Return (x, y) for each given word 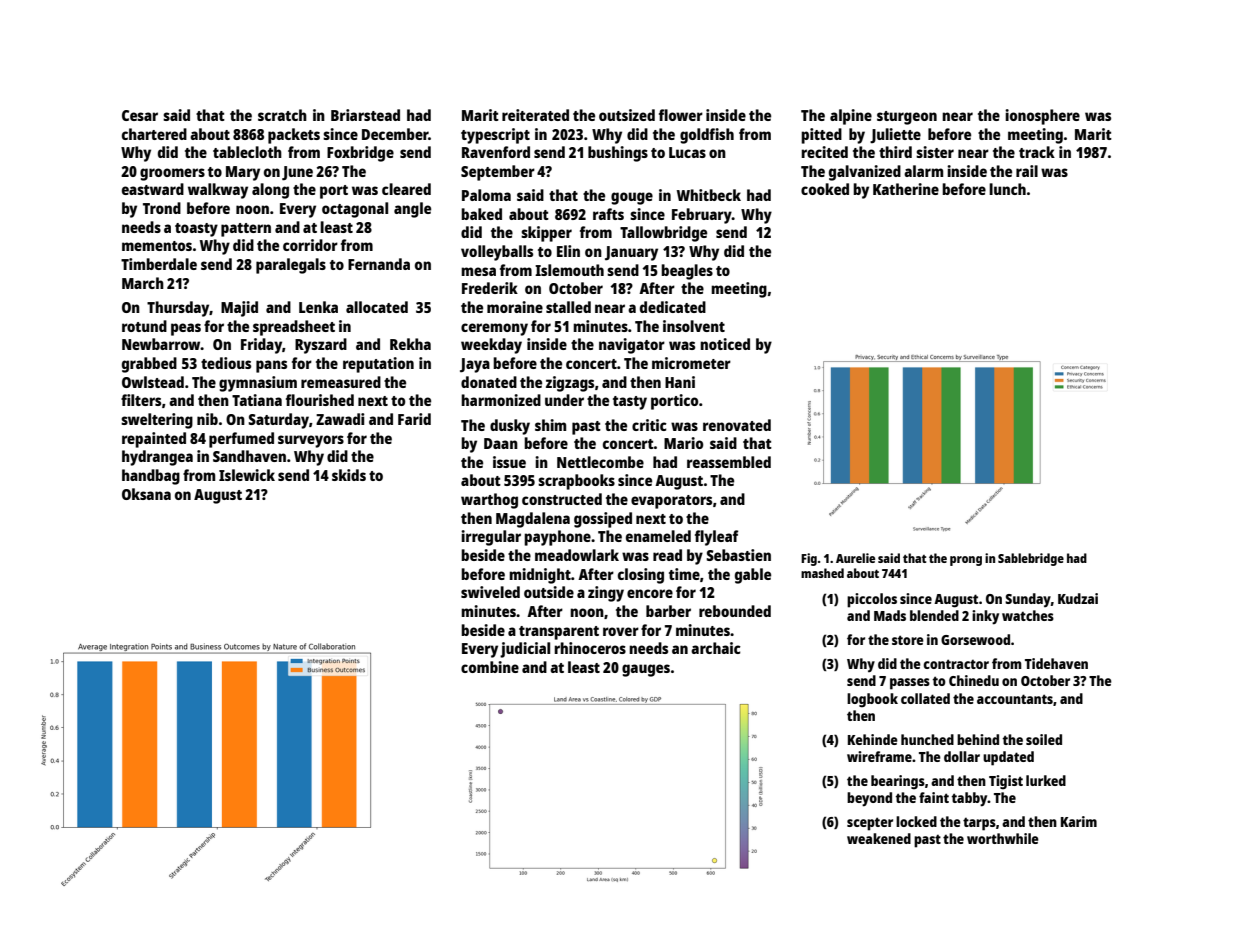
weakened (879, 838)
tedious (226, 363)
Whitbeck (709, 195)
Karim (1079, 821)
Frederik (490, 288)
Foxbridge (360, 154)
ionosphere (1042, 117)
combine (490, 667)
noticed (725, 344)
